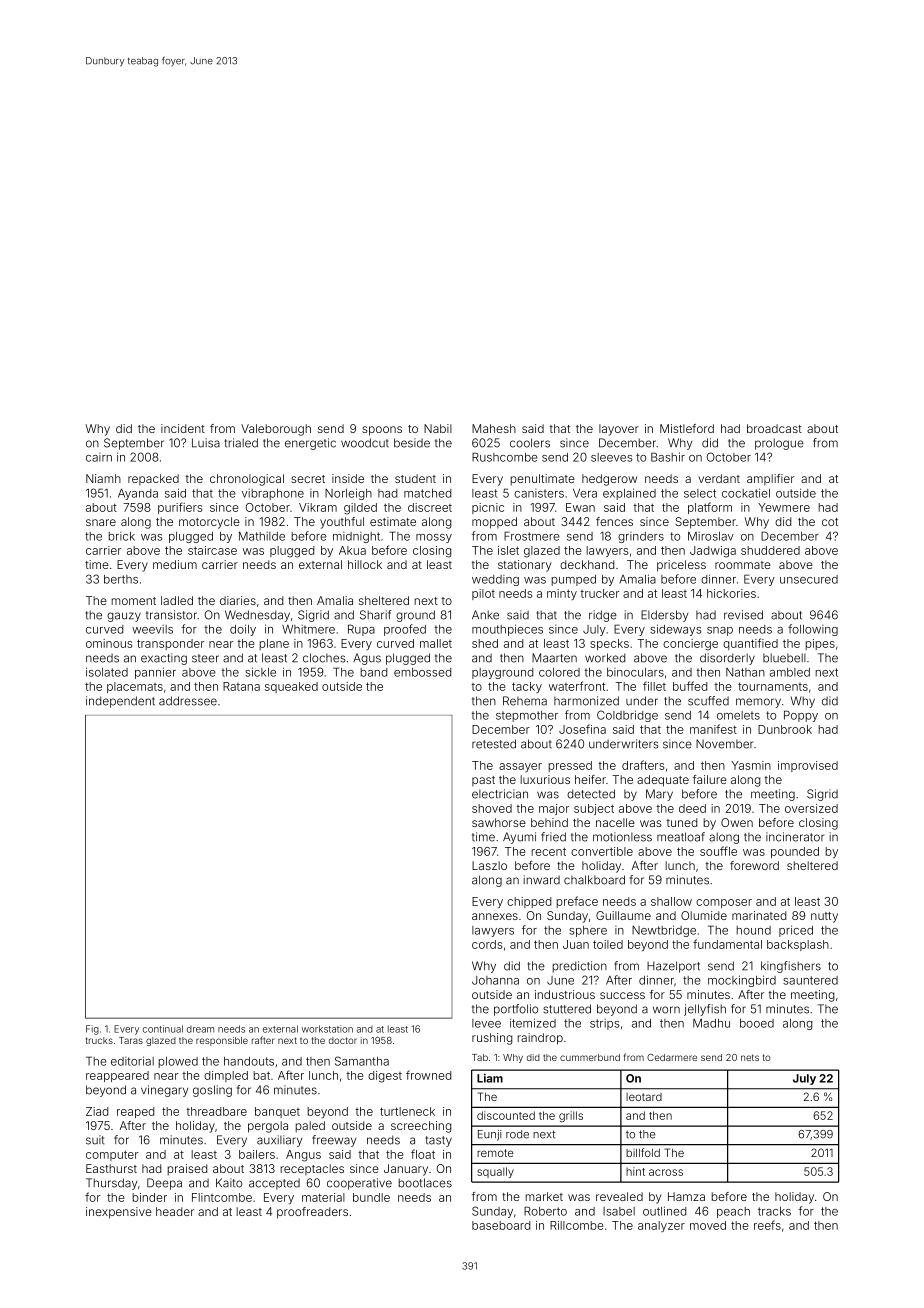 The image size is (924, 1308). What do you see at coordinates (188, 701) in the screenshot?
I see `addressee` at bounding box center [188, 701].
